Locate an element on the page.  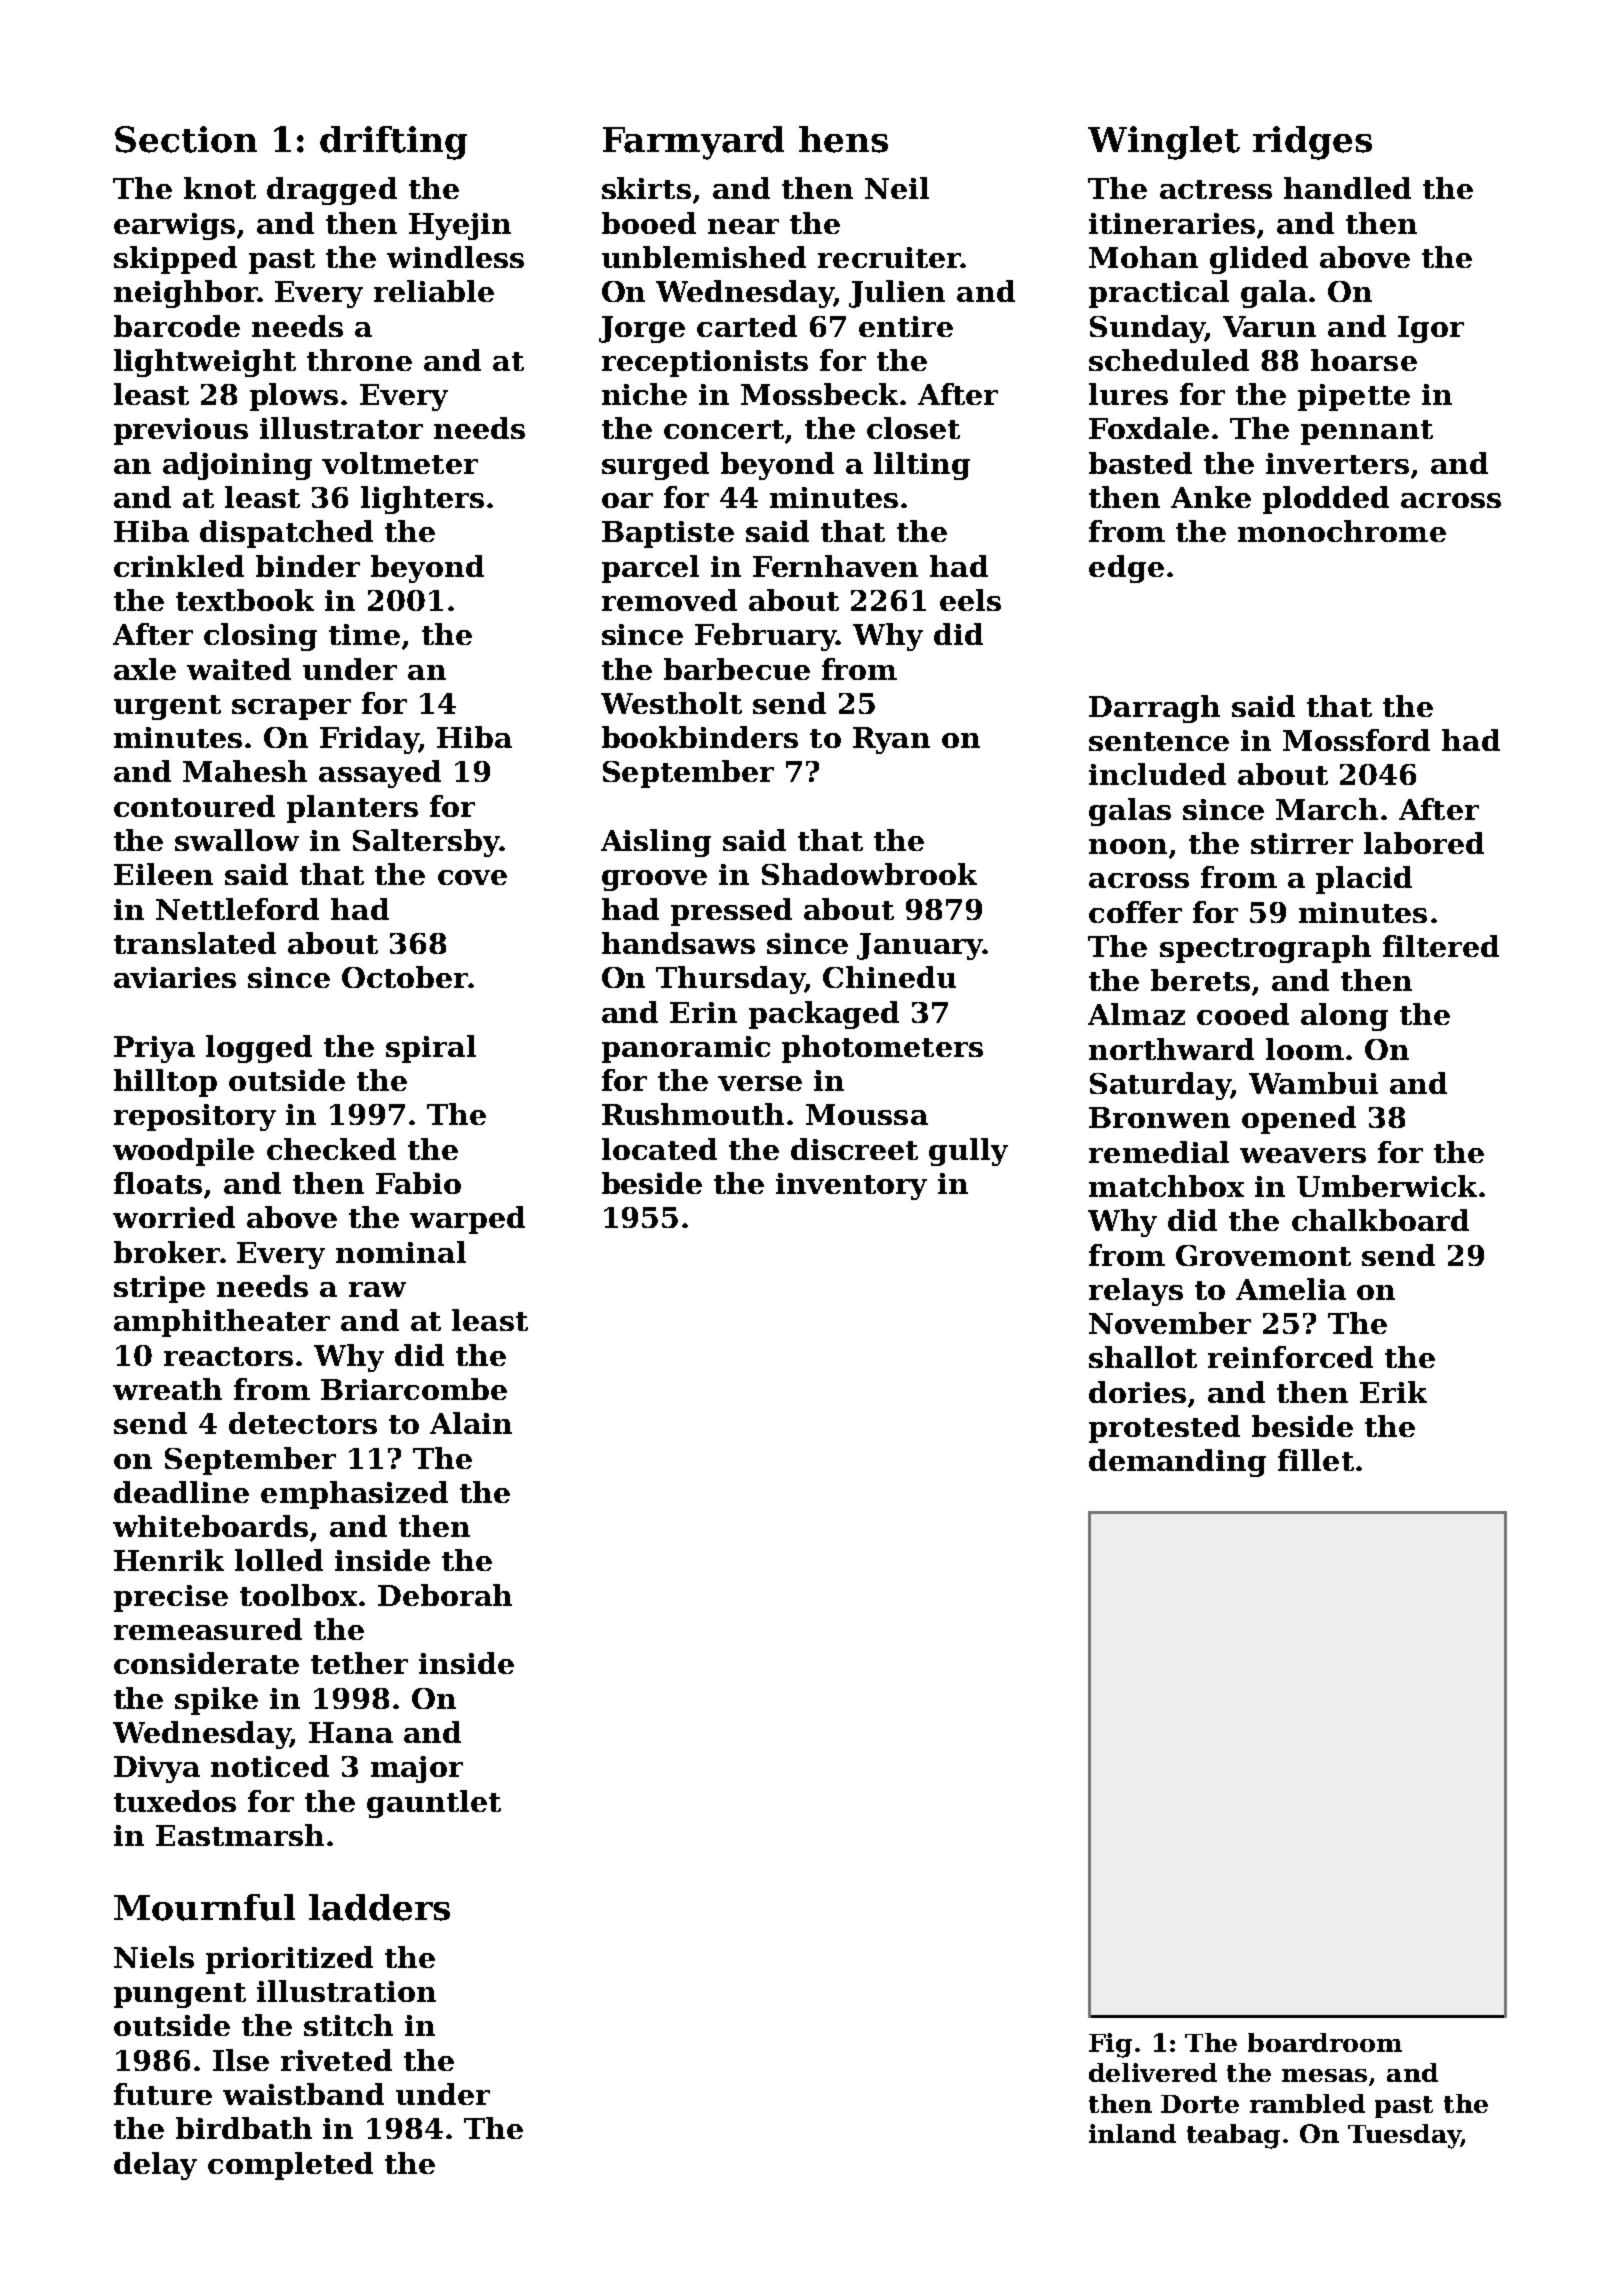
concert is located at coordinates (724, 429).
